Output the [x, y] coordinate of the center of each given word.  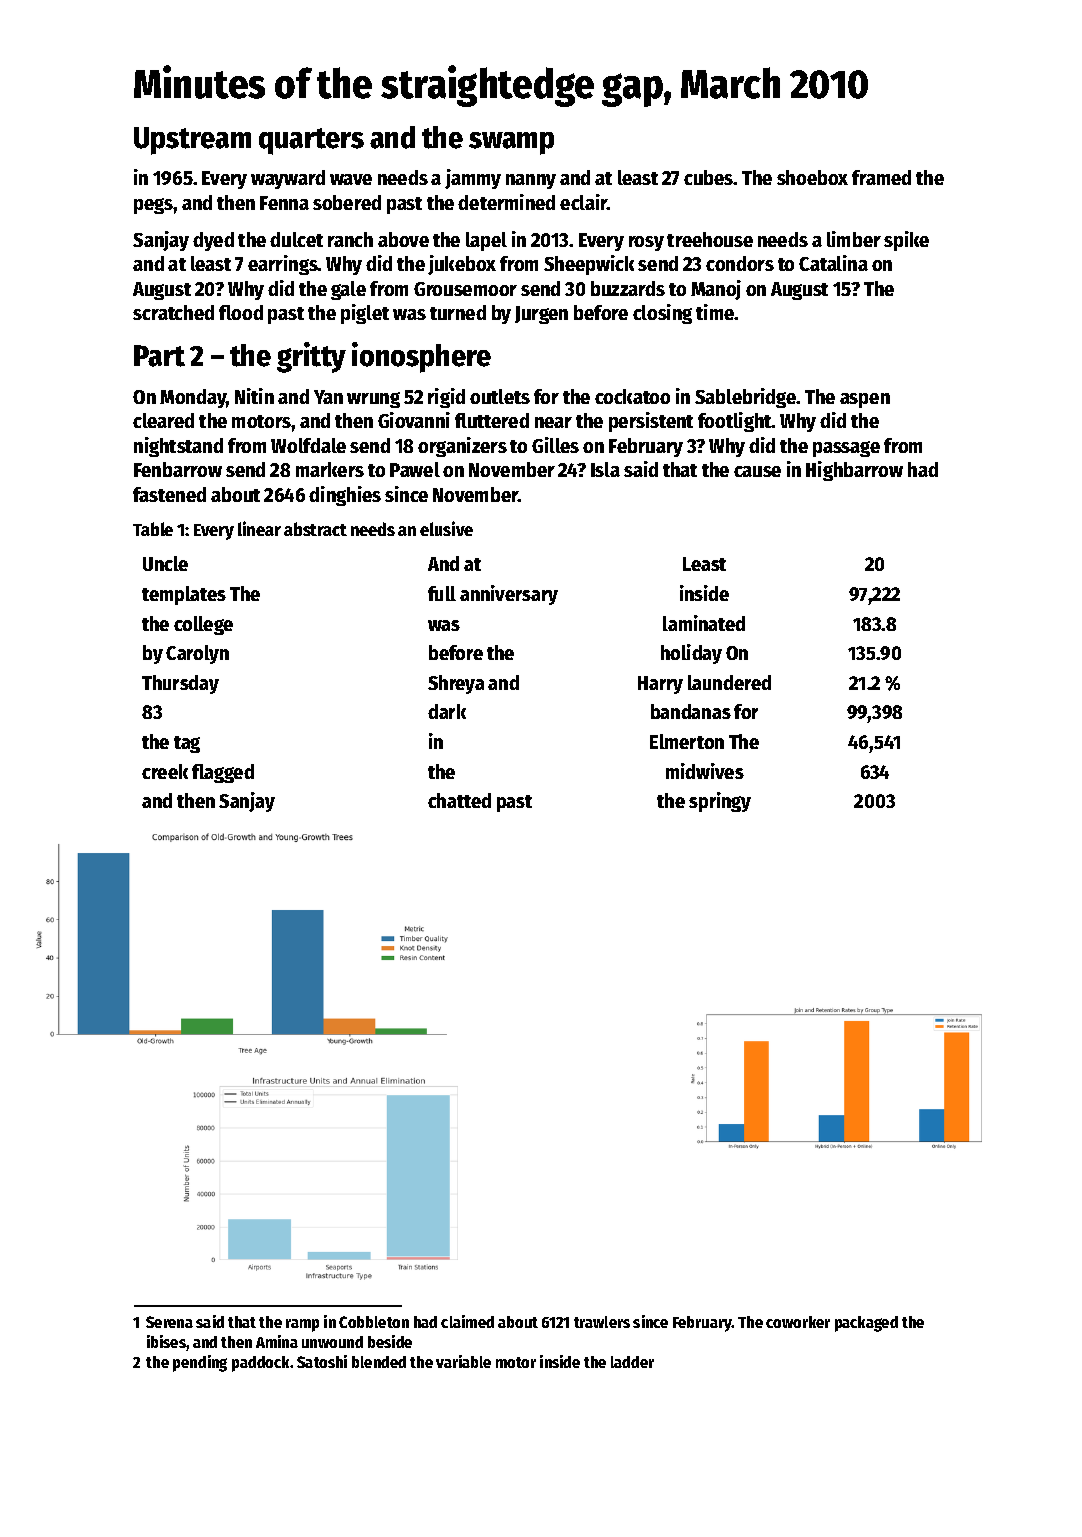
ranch [350, 239]
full [442, 593]
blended [379, 1362]
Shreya [456, 684]
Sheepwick [589, 265]
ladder [632, 1362]
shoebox [812, 177]
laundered [729, 682]
